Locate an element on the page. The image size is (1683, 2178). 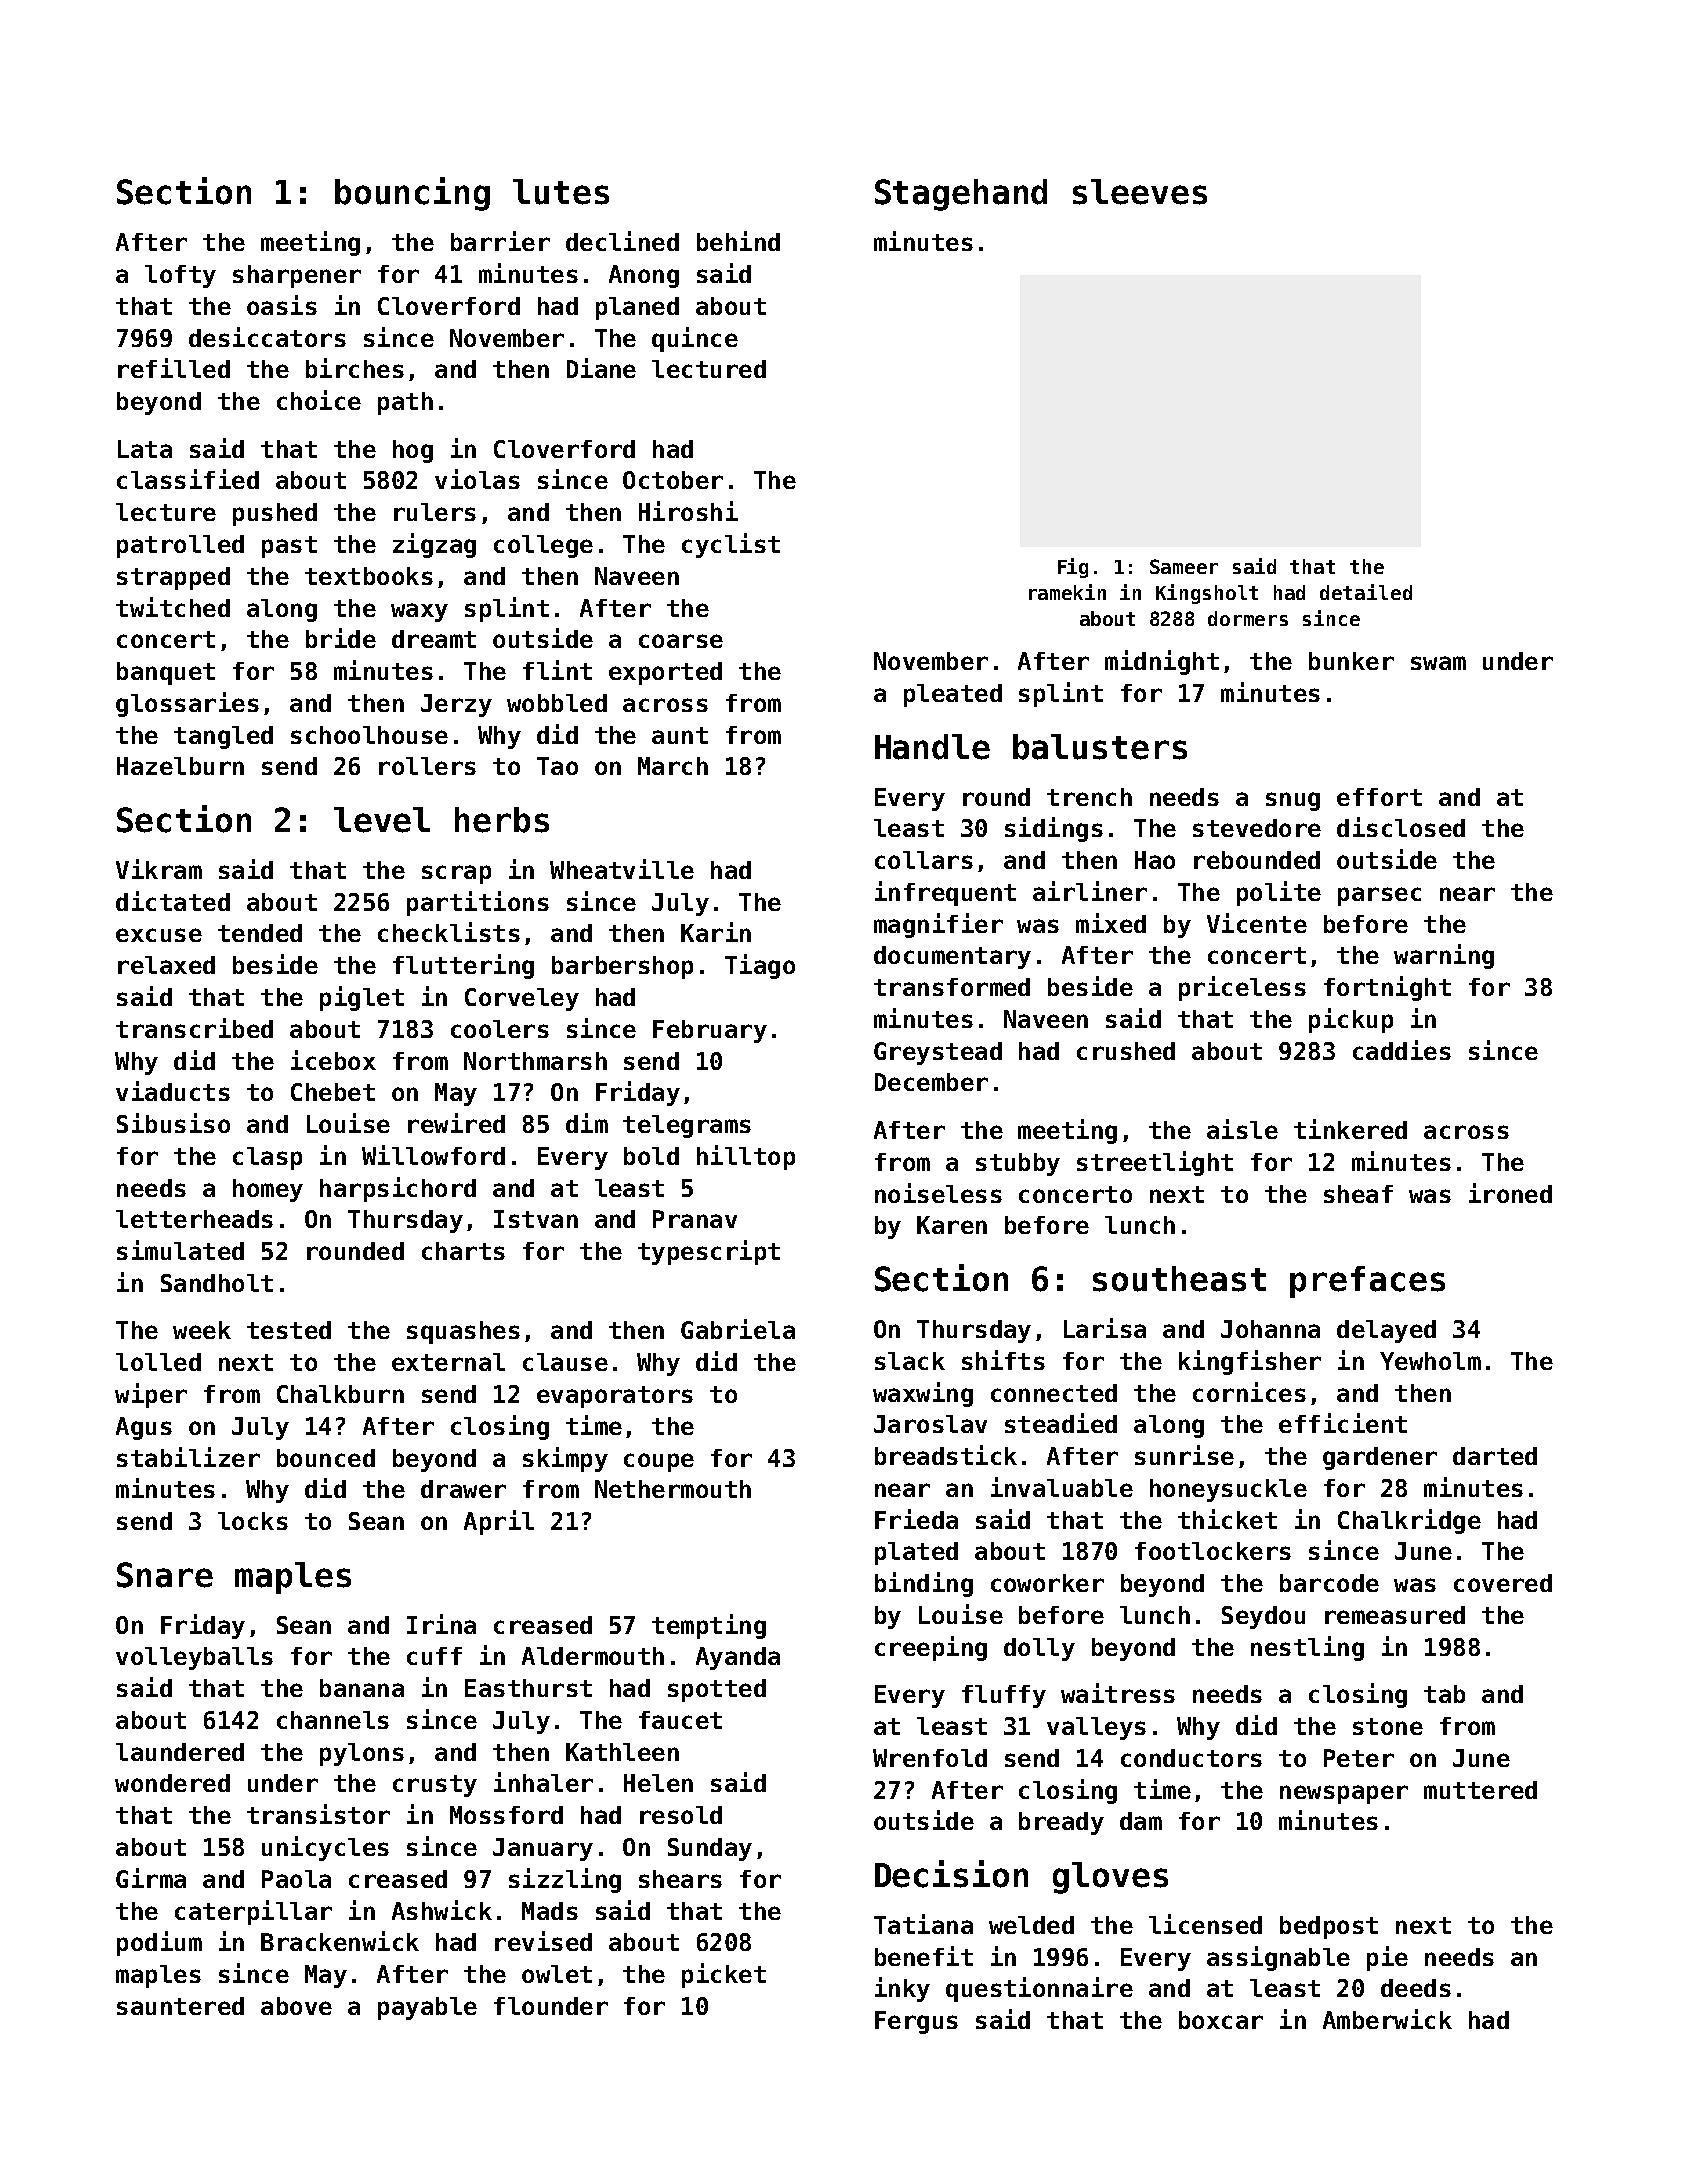
lutes is located at coordinates (561, 192).
